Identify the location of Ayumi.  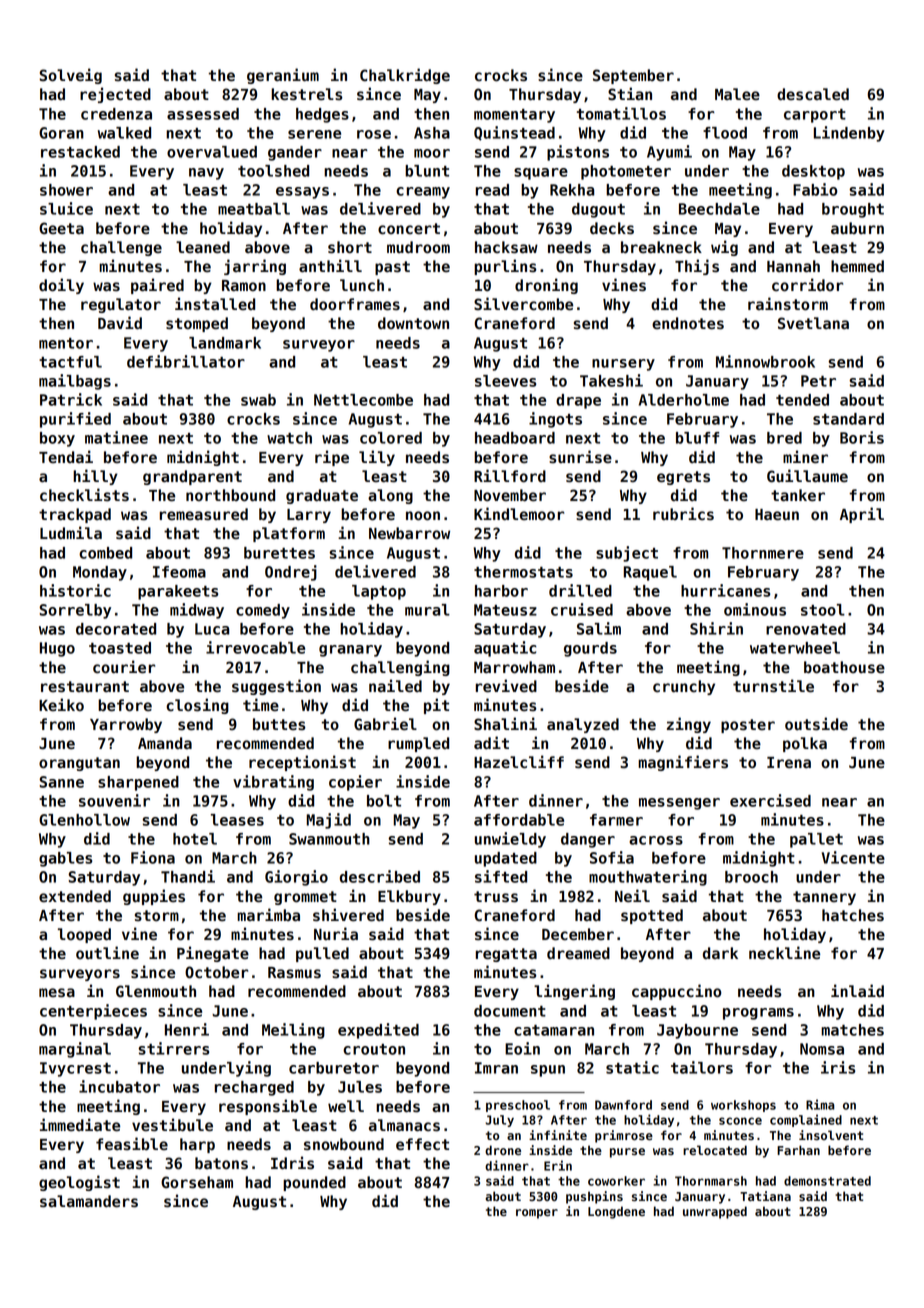
(669, 153).
